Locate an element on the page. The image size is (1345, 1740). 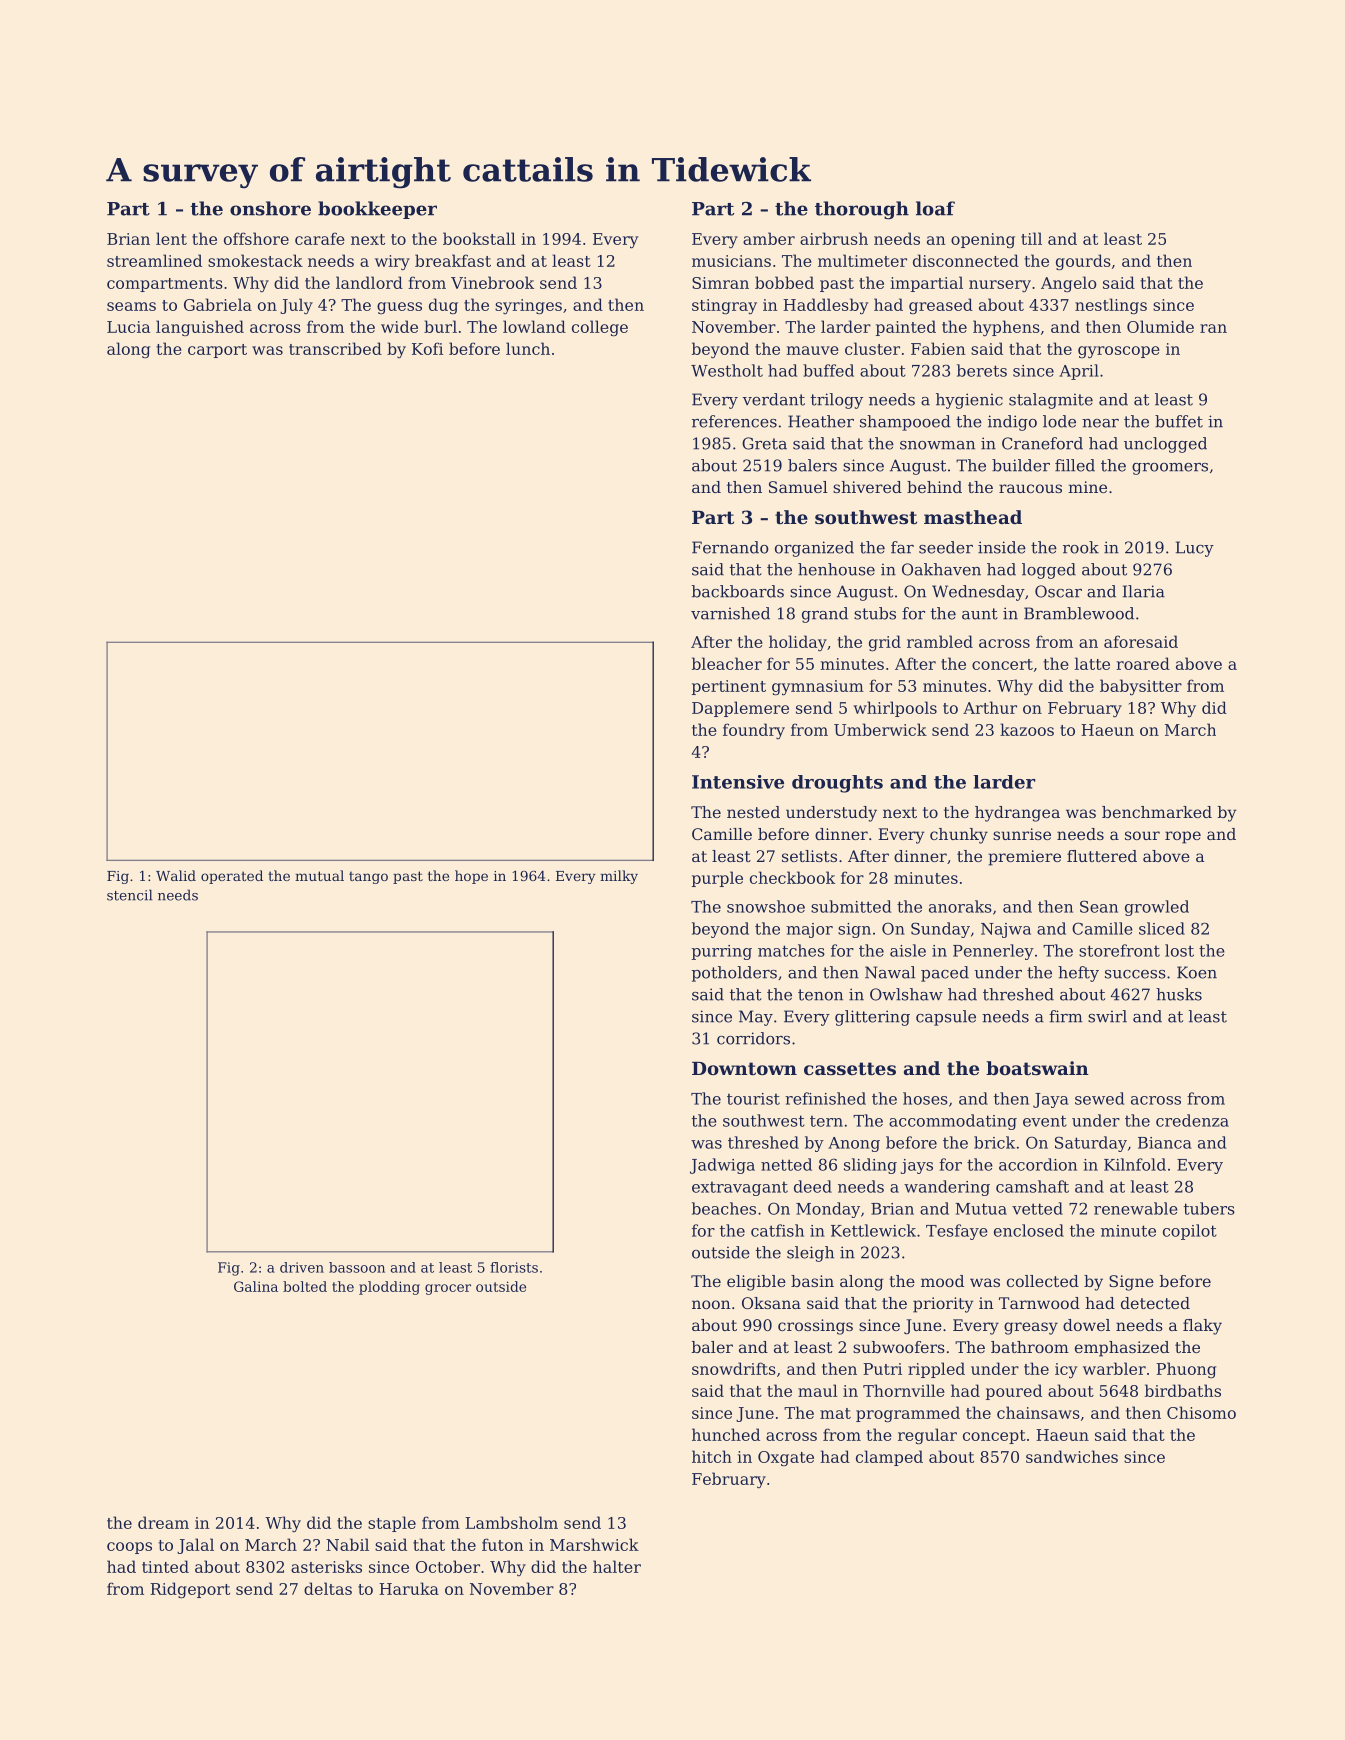
Samuel is located at coordinates (798, 487).
